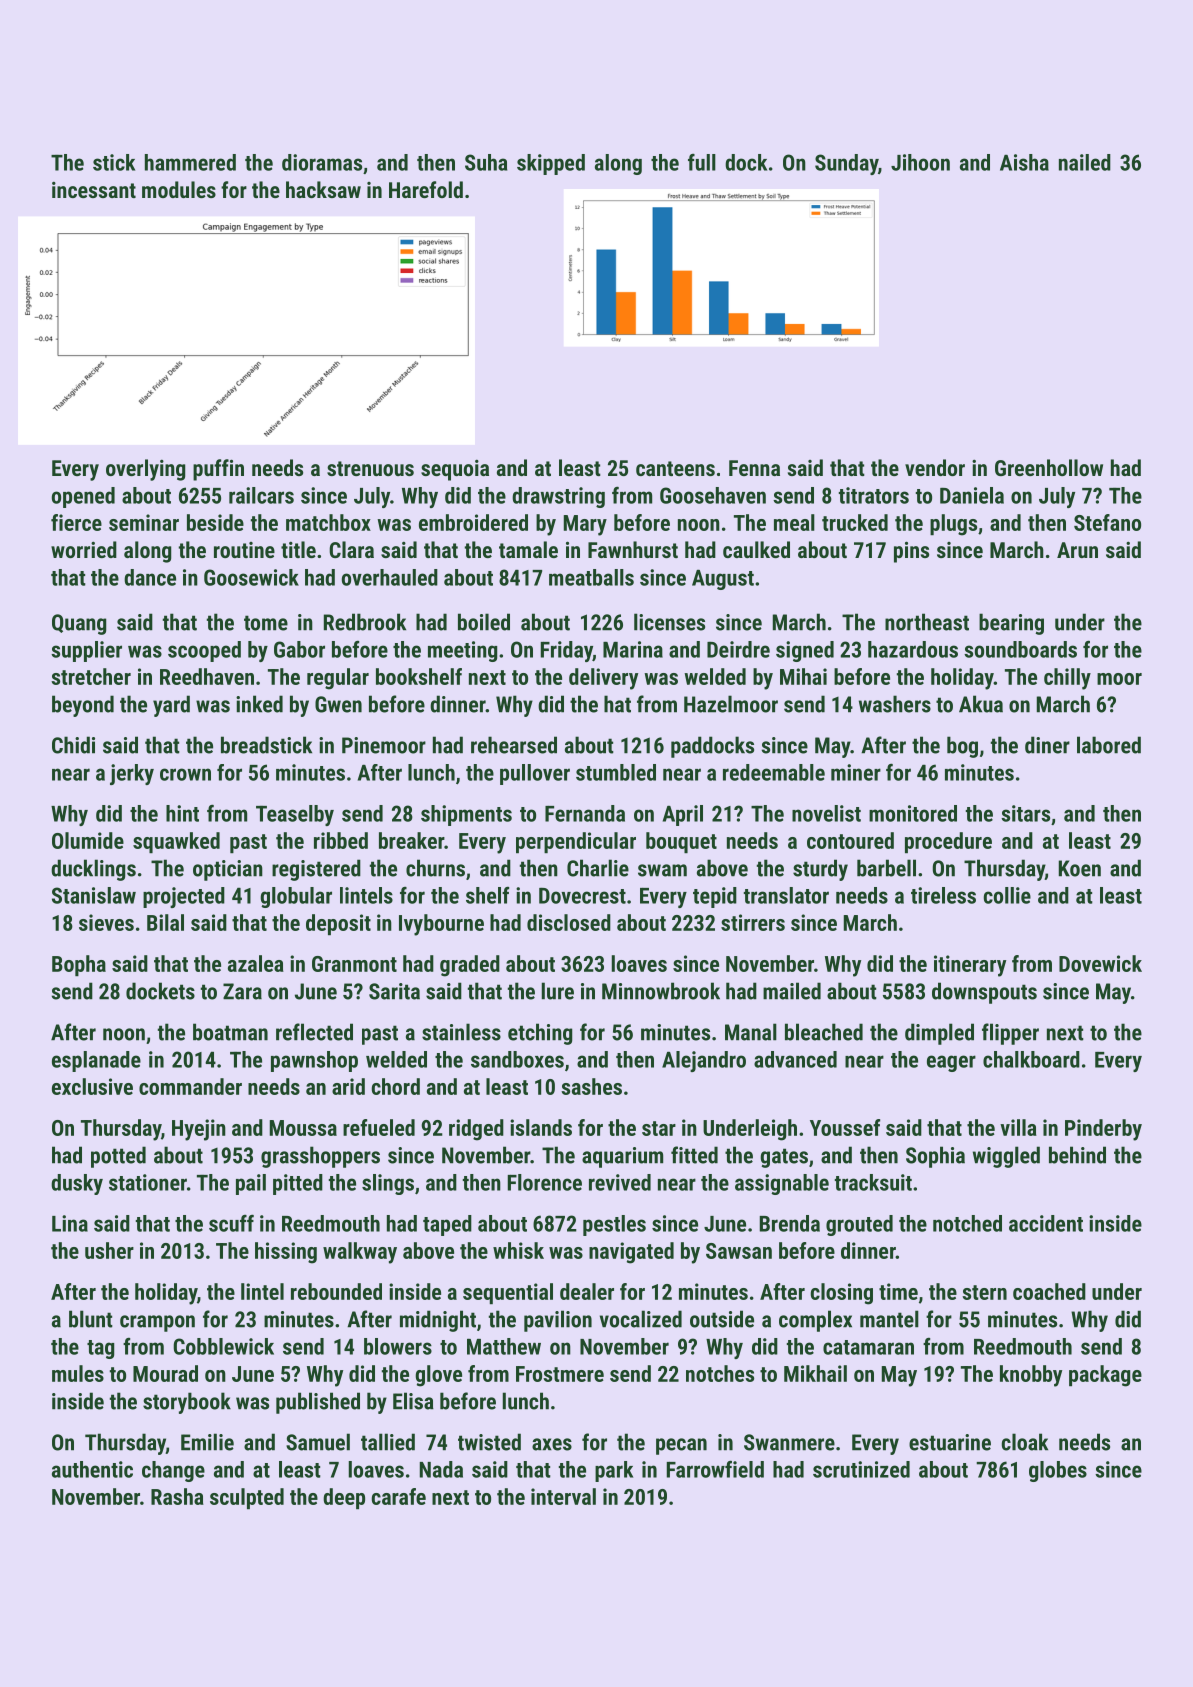 This screenshot has width=1193, height=1687. Describe the element at coordinates (251, 1184) in the screenshot. I see `pail` at that location.
